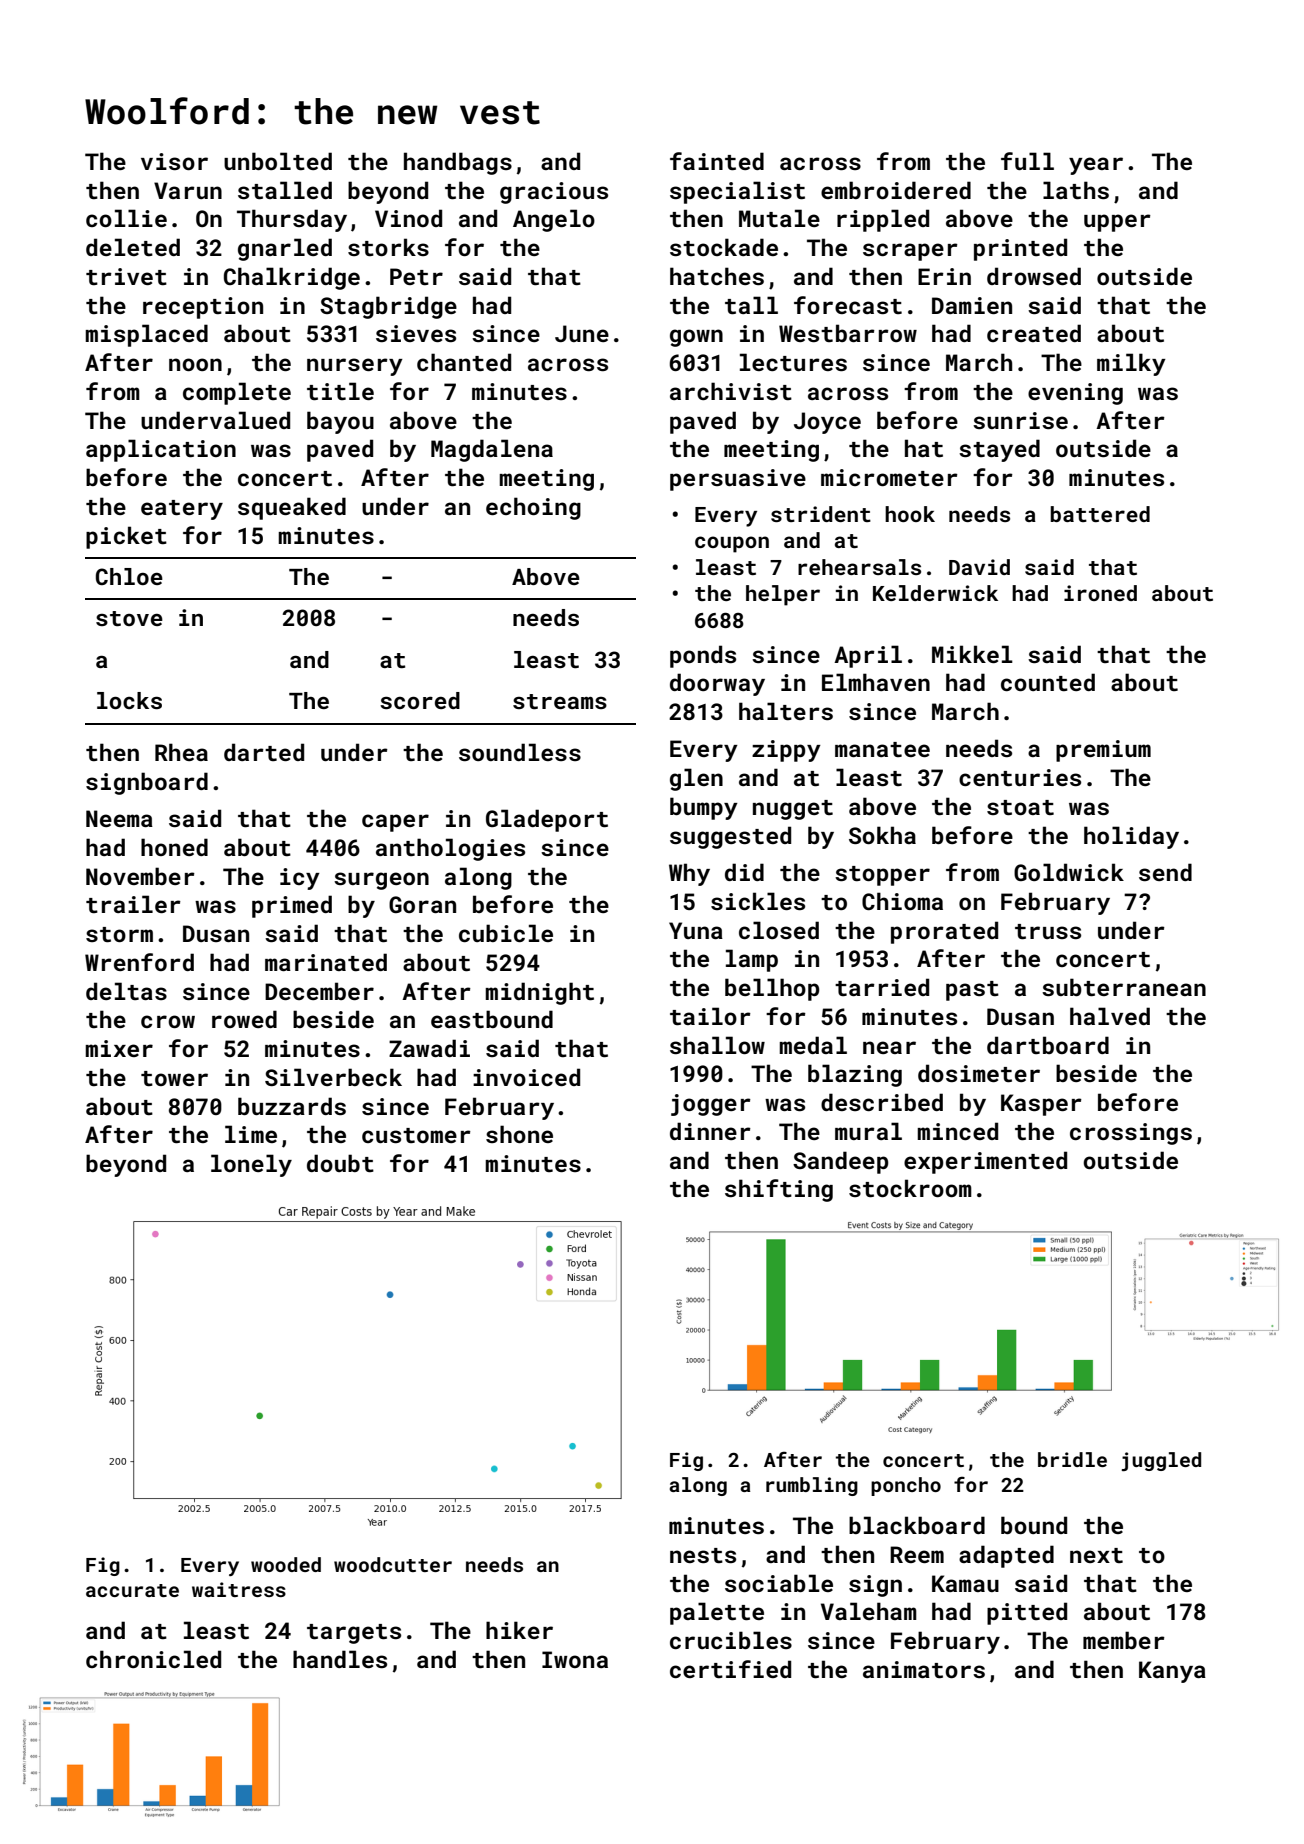 Image resolution: width=1304 pixels, height=1844 pixels. Describe the element at coordinates (292, 278) in the page. I see `Chalkridge` at that location.
